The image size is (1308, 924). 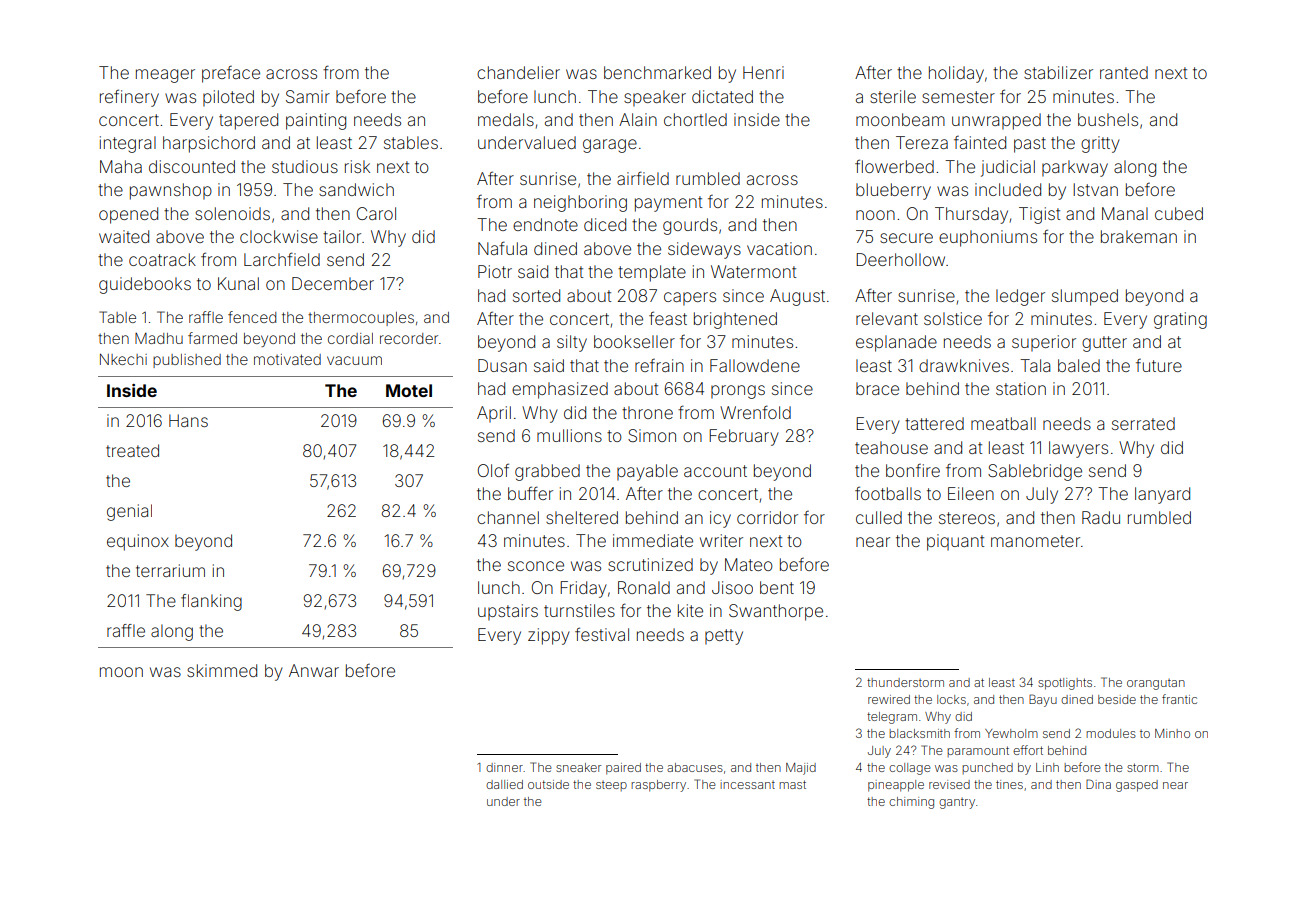 What do you see at coordinates (911, 803) in the document?
I see `chiming` at bounding box center [911, 803].
